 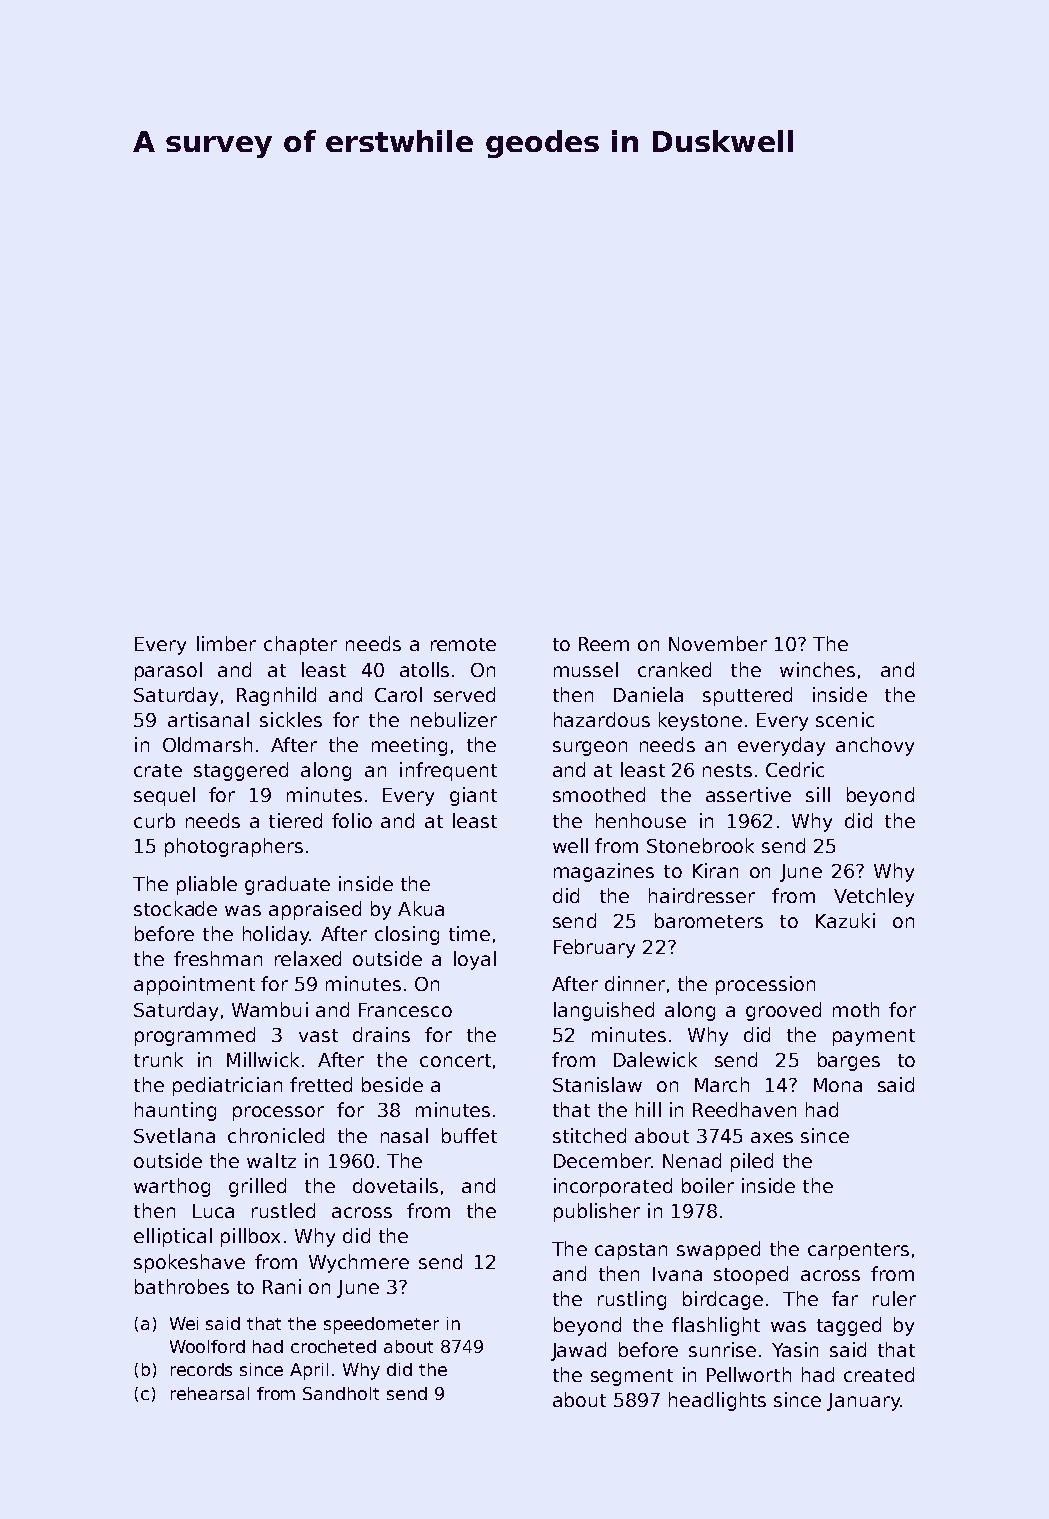 I want to click on Luca, so click(x=213, y=1211).
